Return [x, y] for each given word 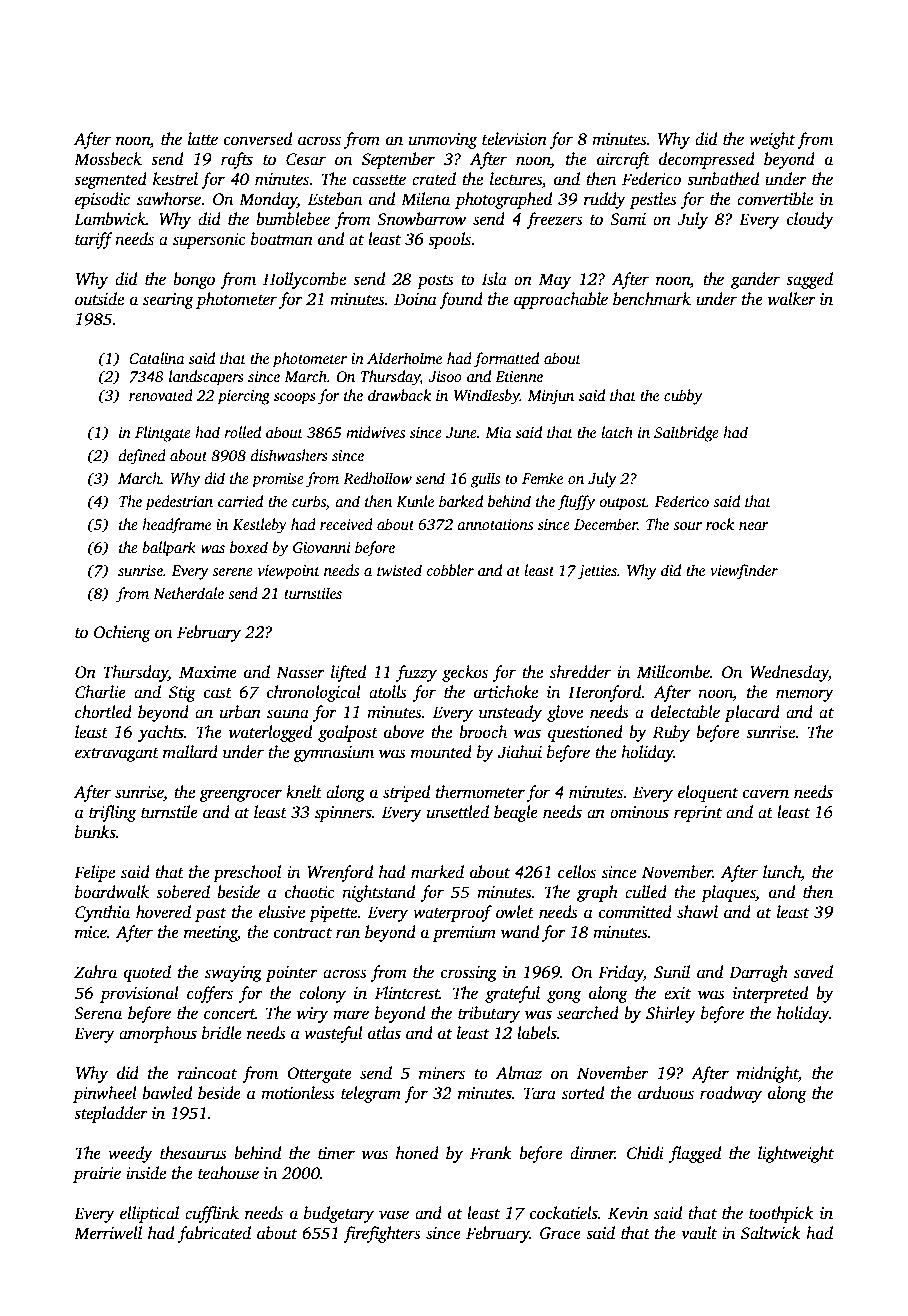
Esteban [335, 199]
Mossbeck [108, 159]
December [605, 524]
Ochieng [122, 633]
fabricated [214, 1234]
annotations [495, 524]
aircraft [623, 160]
